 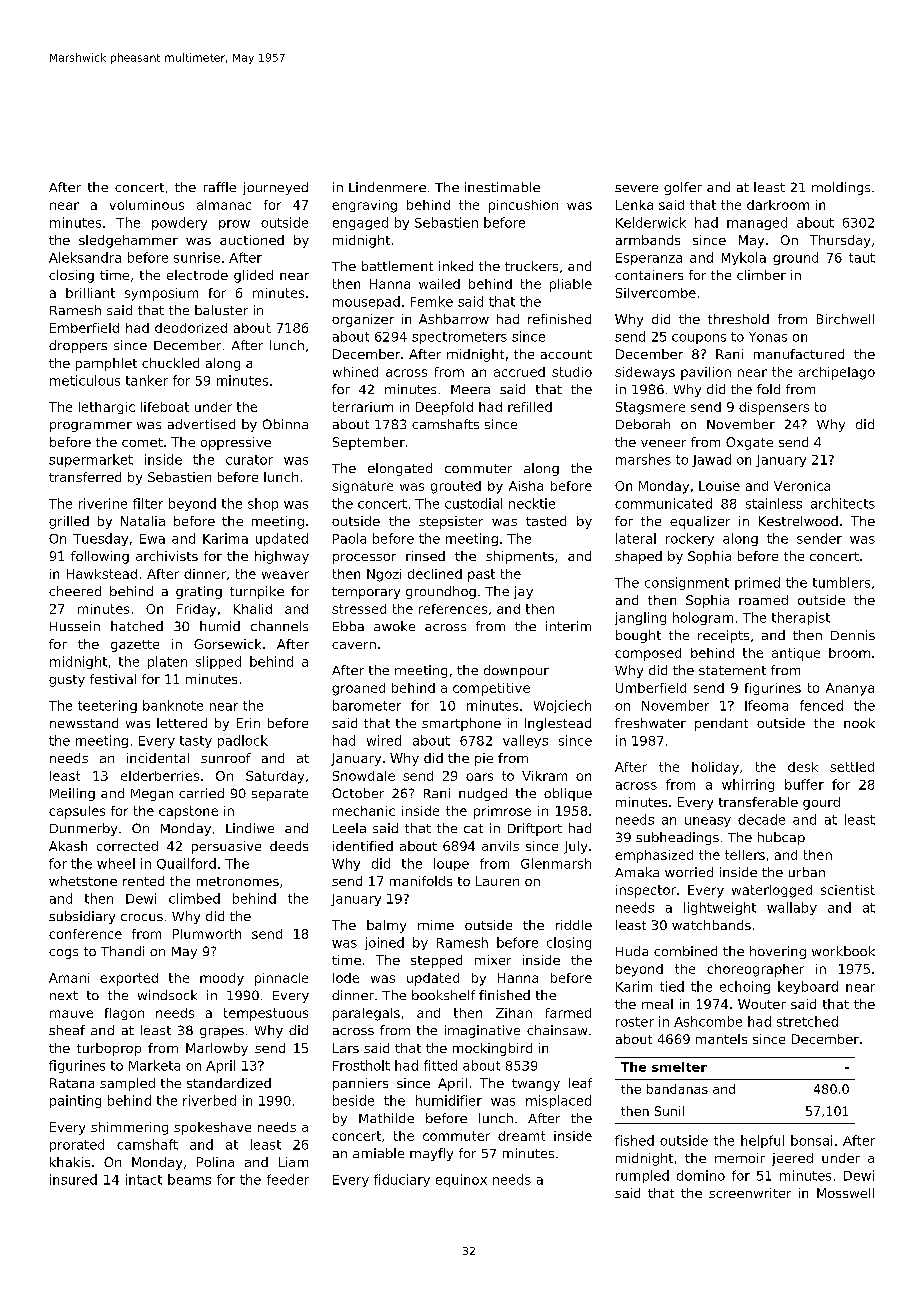 What do you see at coordinates (523, 206) in the screenshot?
I see `pincushion` at bounding box center [523, 206].
